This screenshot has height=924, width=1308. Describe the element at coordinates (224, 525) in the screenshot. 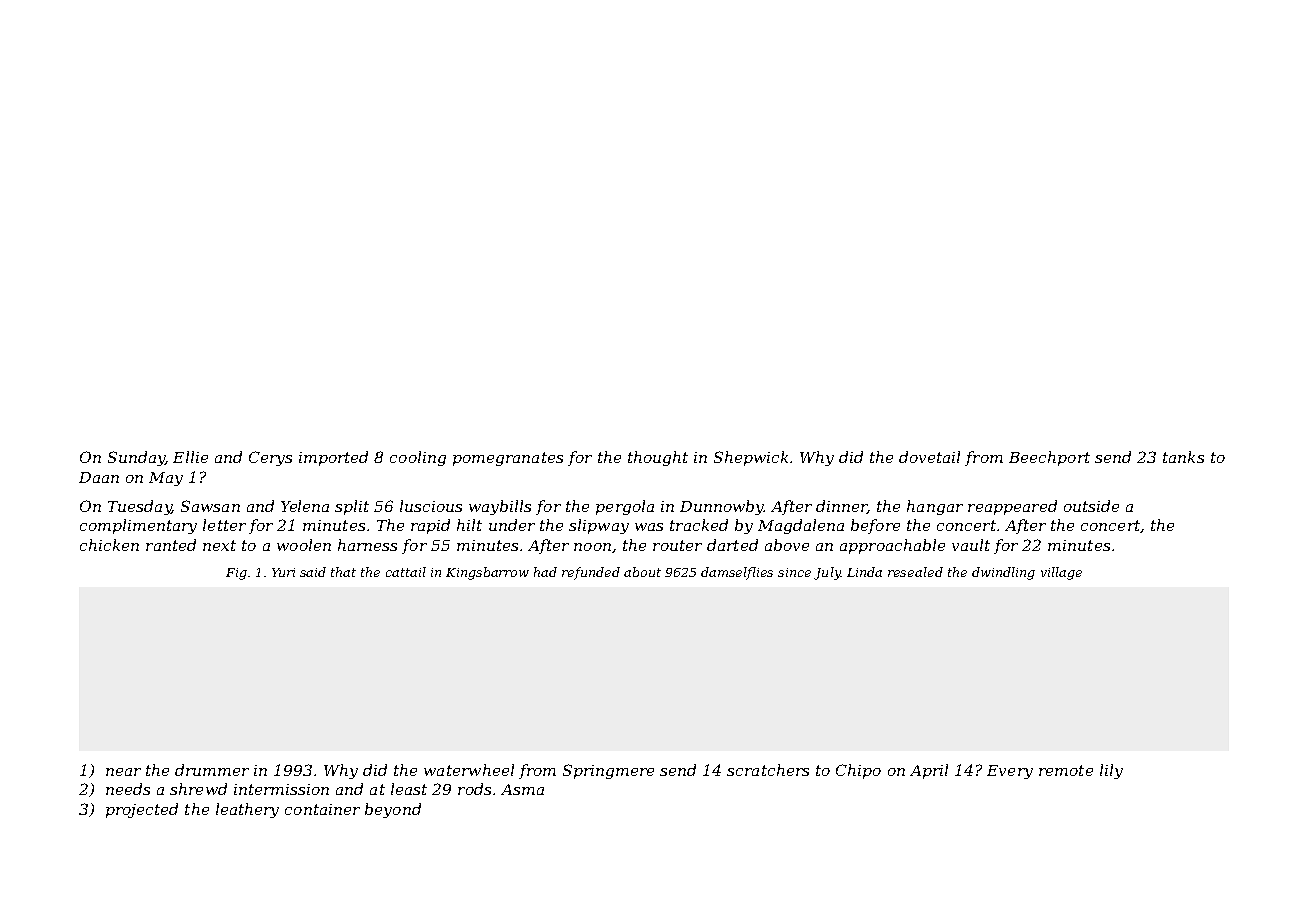

I see `letter` at that location.
